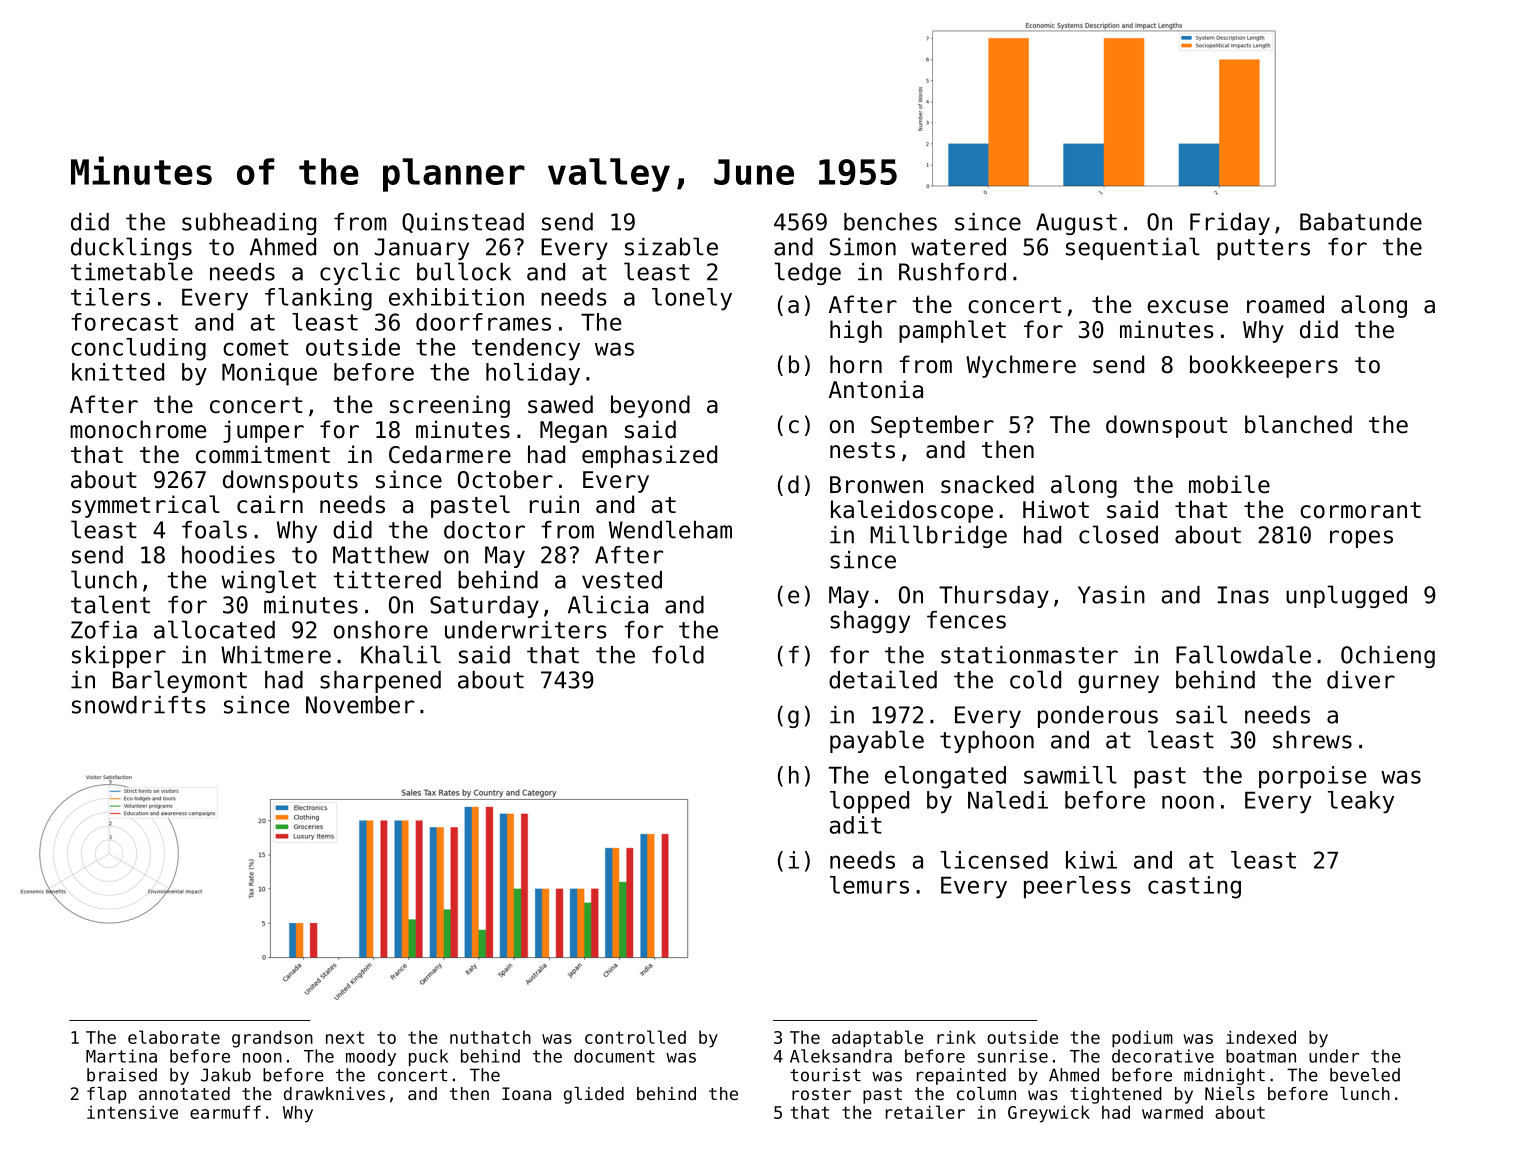 This screenshot has width=1516, height=1171. Describe the element at coordinates (1243, 595) in the screenshot. I see `Inas` at that location.
